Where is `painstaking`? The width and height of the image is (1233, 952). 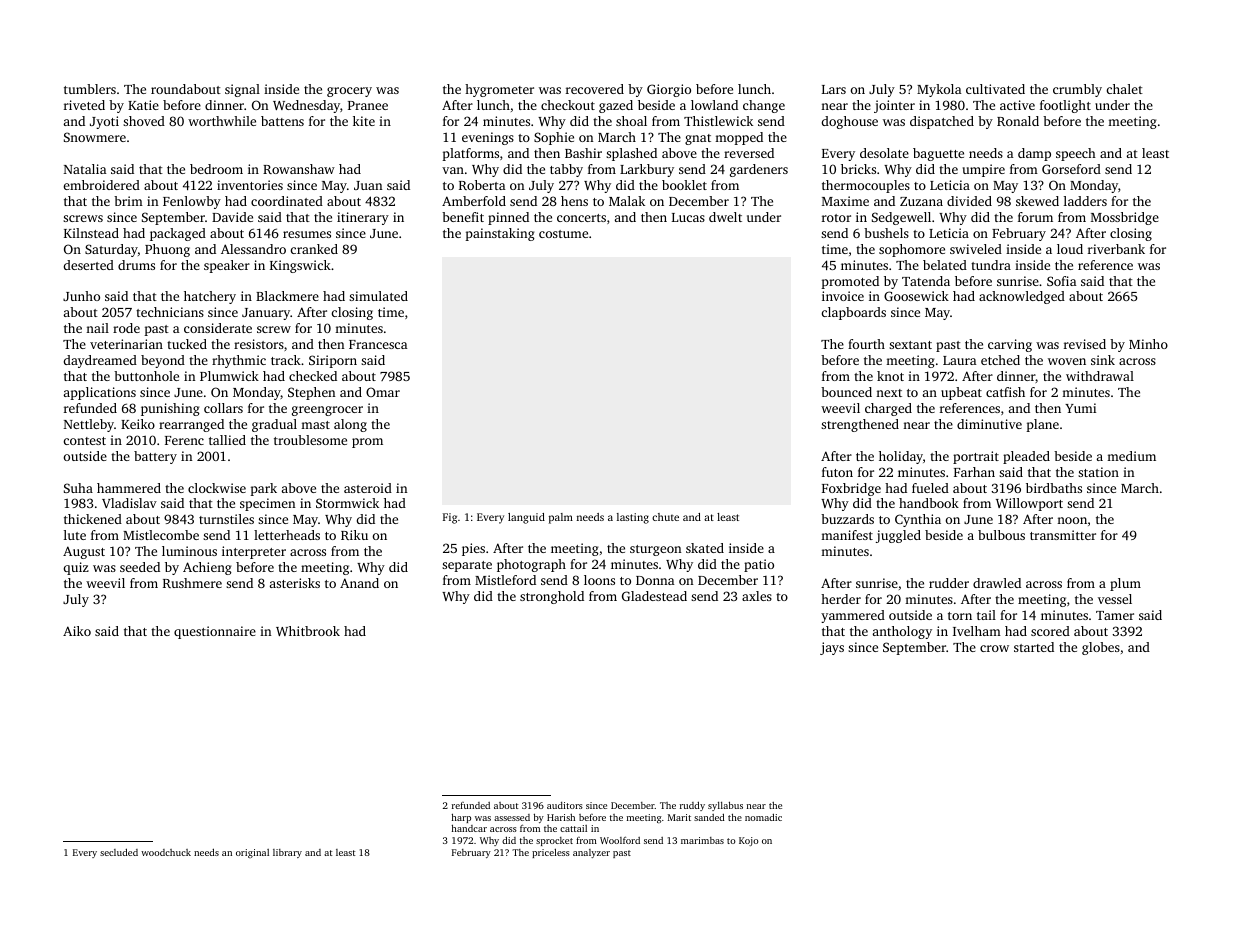 painstaking is located at coordinates (500, 234).
